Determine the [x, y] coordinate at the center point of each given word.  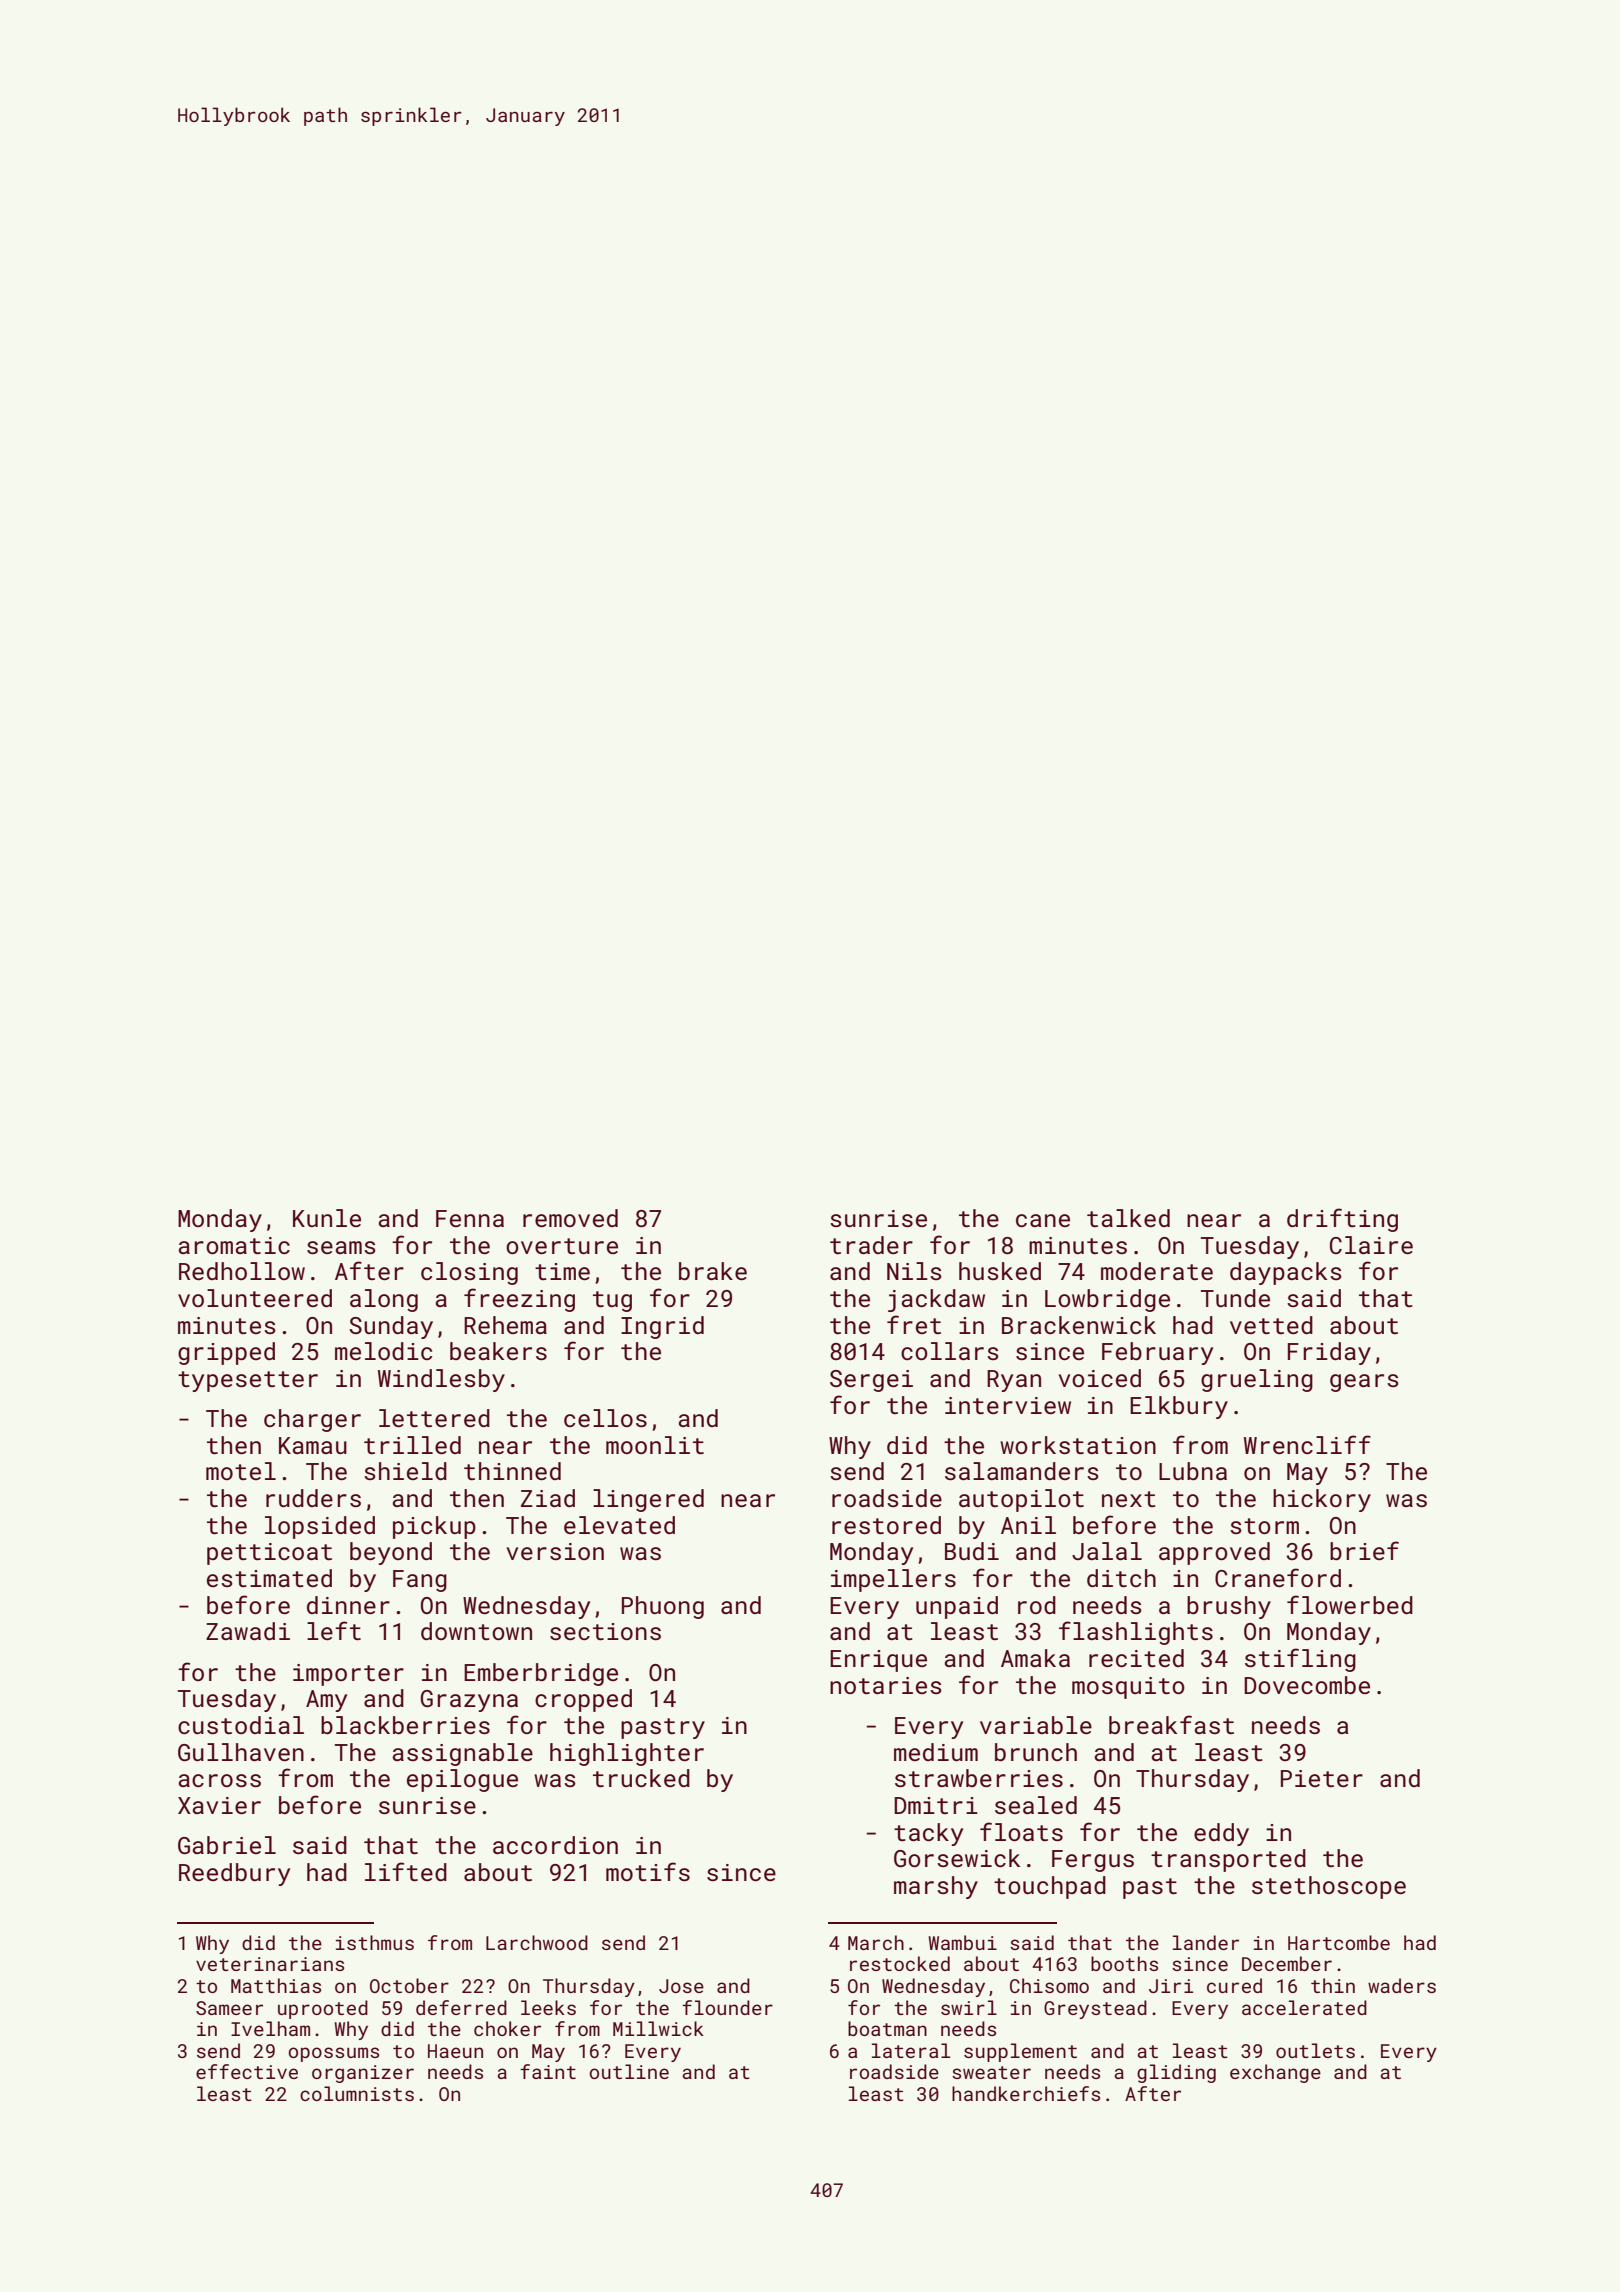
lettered [434, 1418]
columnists [357, 2093]
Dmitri [936, 1805]
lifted [406, 1871]
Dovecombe [1307, 1685]
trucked [641, 1778]
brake [713, 1271]
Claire [1371, 1245]
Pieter [1322, 1778]
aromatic [234, 1245]
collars [950, 1351]
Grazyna [469, 1701]
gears [1364, 1383]
